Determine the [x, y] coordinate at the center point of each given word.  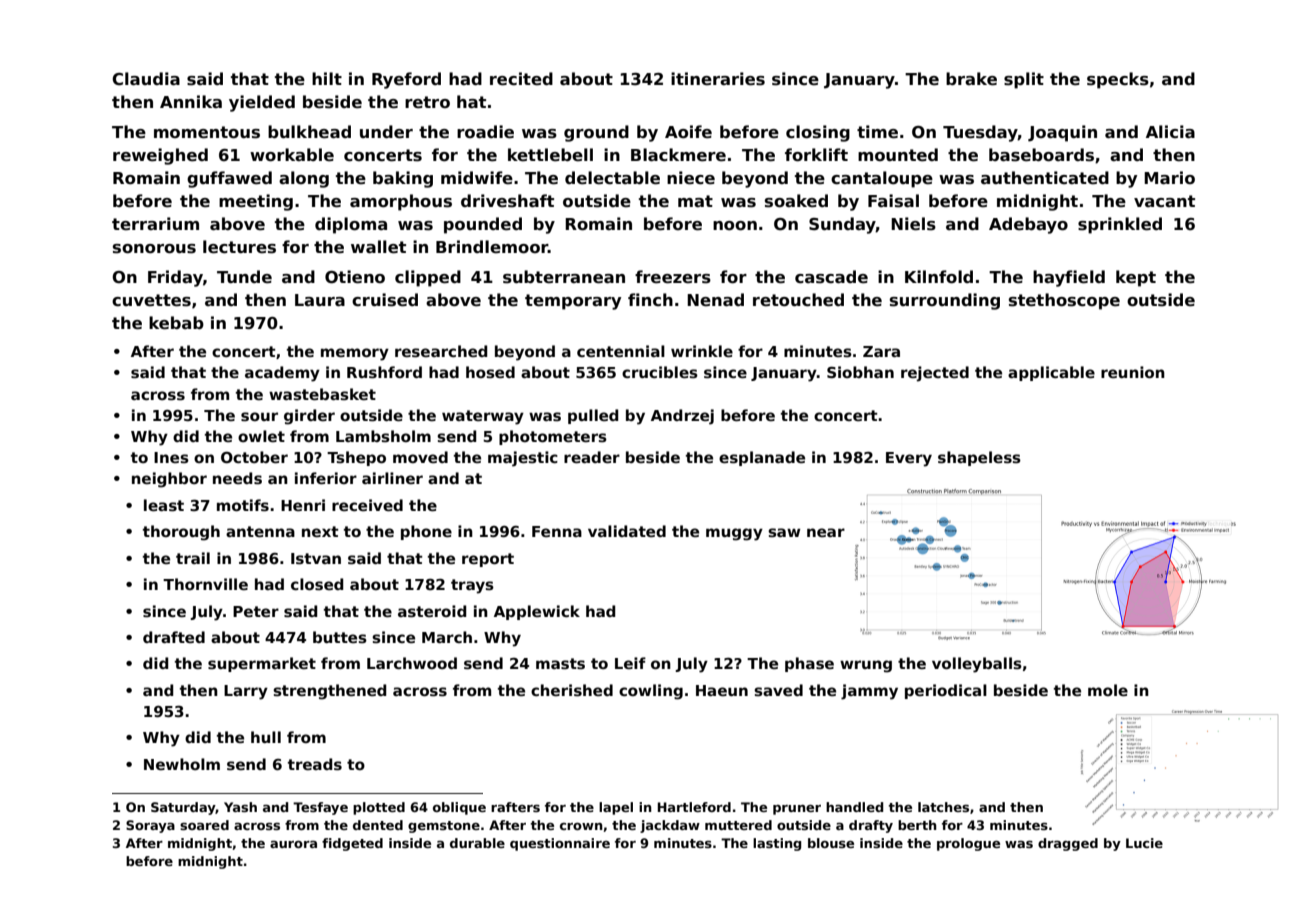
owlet [261, 436]
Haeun [722, 690]
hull [266, 737]
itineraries [718, 79]
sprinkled [1120, 225]
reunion [1133, 372]
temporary [573, 302]
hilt [327, 78]
